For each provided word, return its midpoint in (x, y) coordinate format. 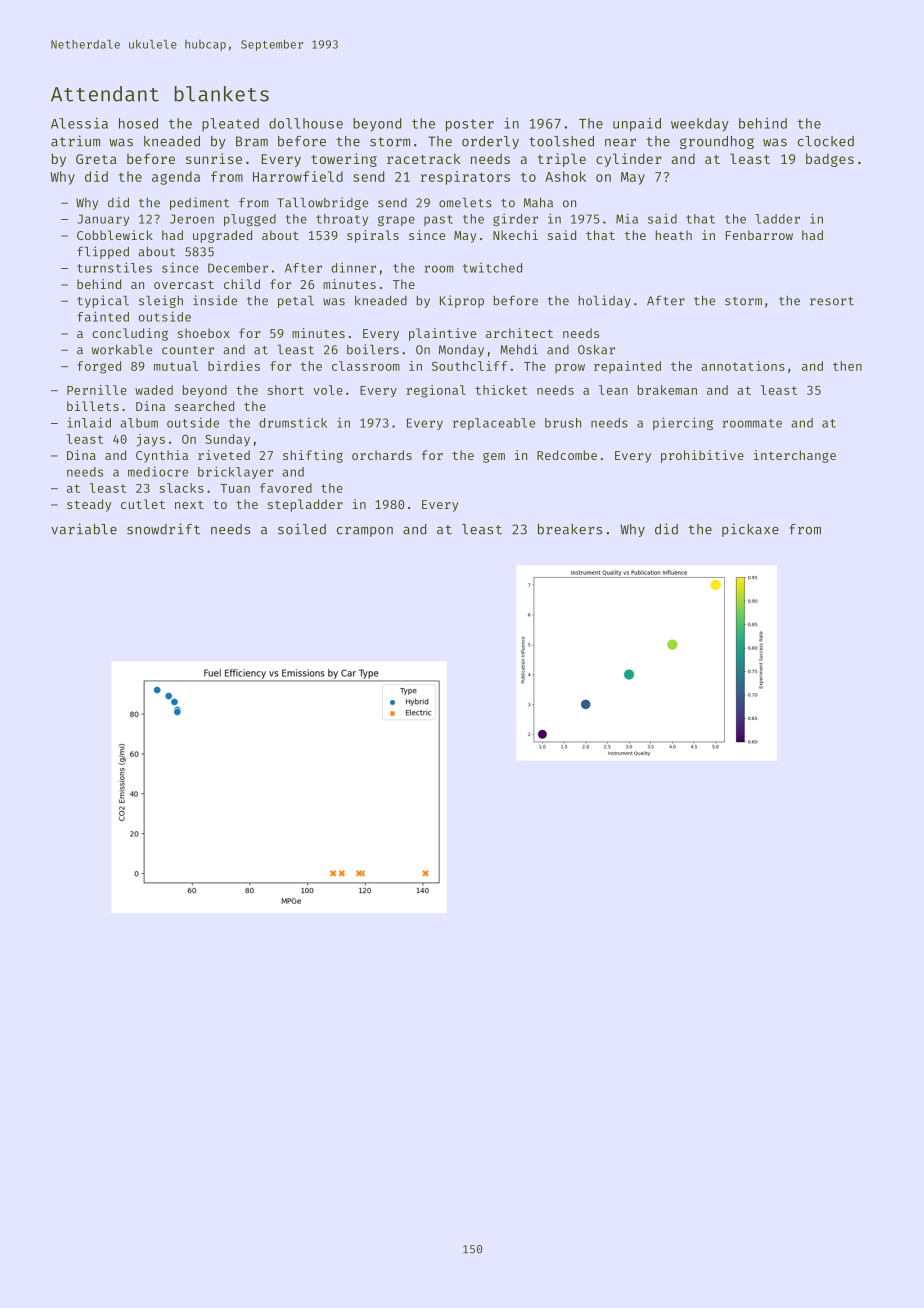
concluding (130, 334)
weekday (700, 125)
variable (84, 529)
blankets (222, 94)
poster (470, 125)
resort (832, 301)
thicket (501, 390)
